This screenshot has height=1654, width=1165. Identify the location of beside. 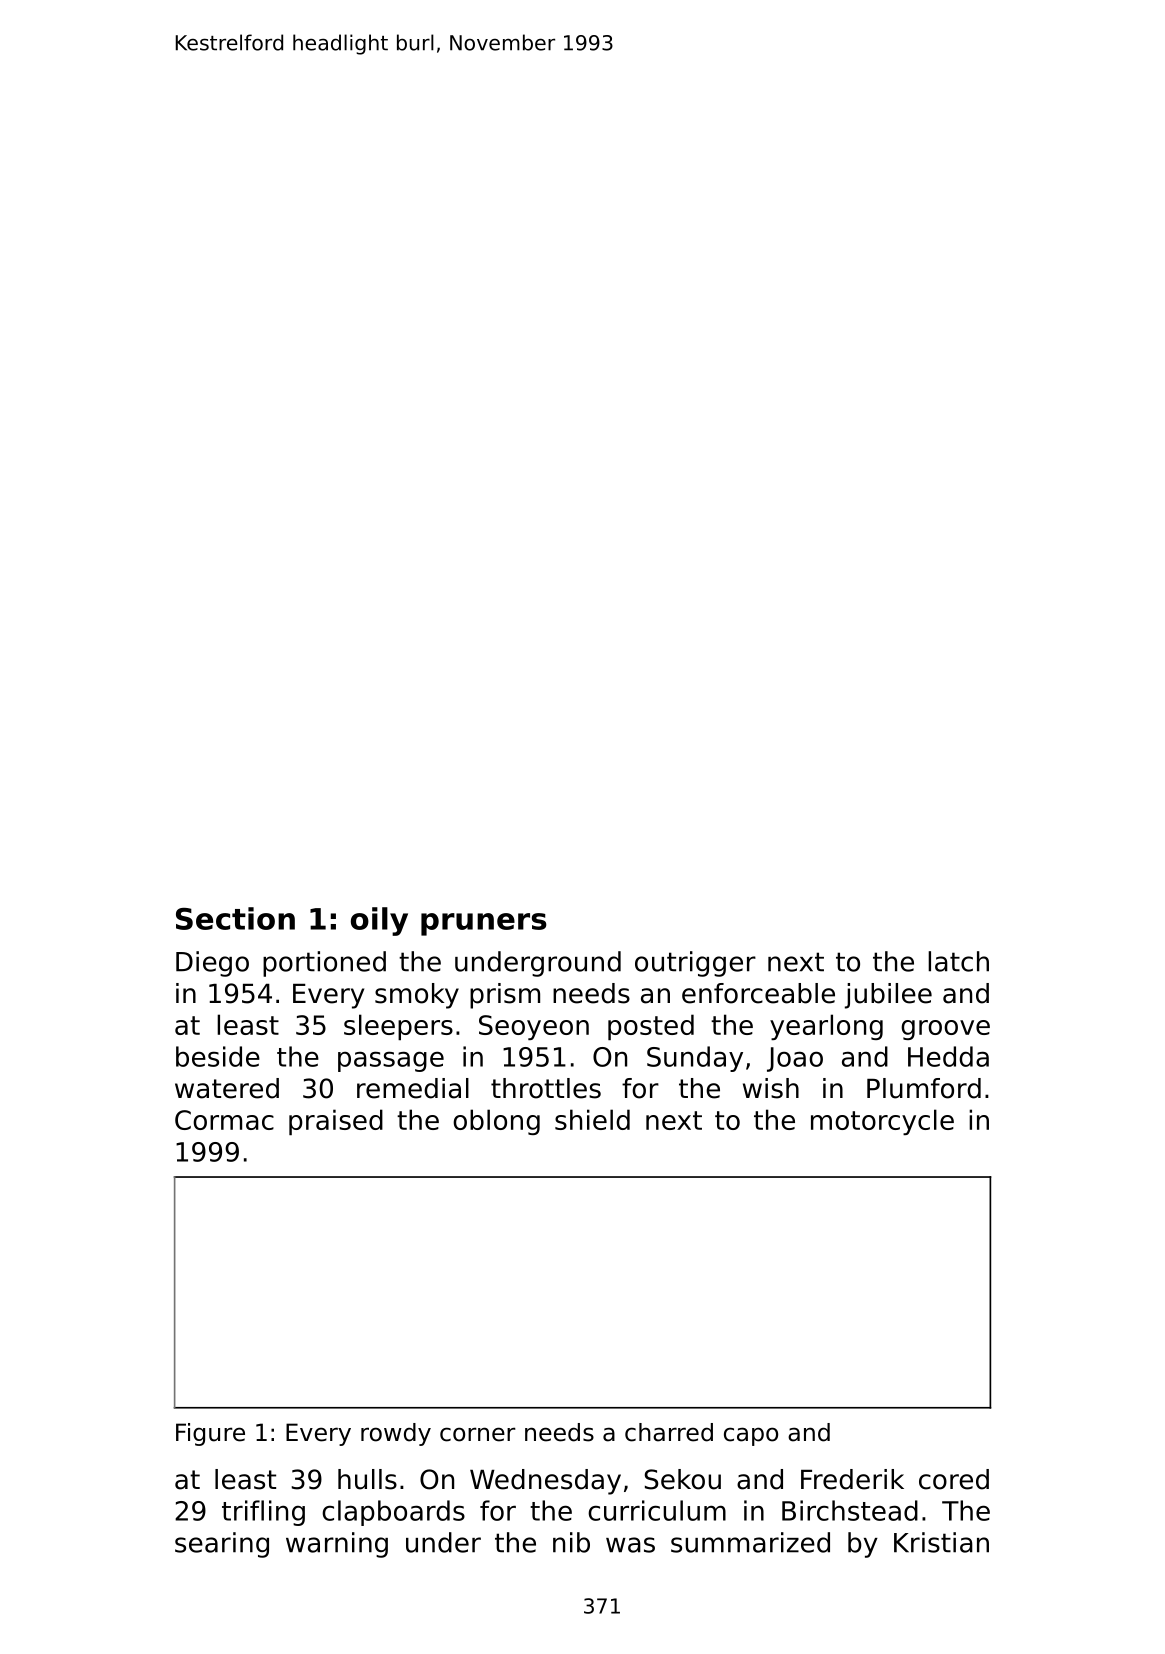
(218, 1056).
